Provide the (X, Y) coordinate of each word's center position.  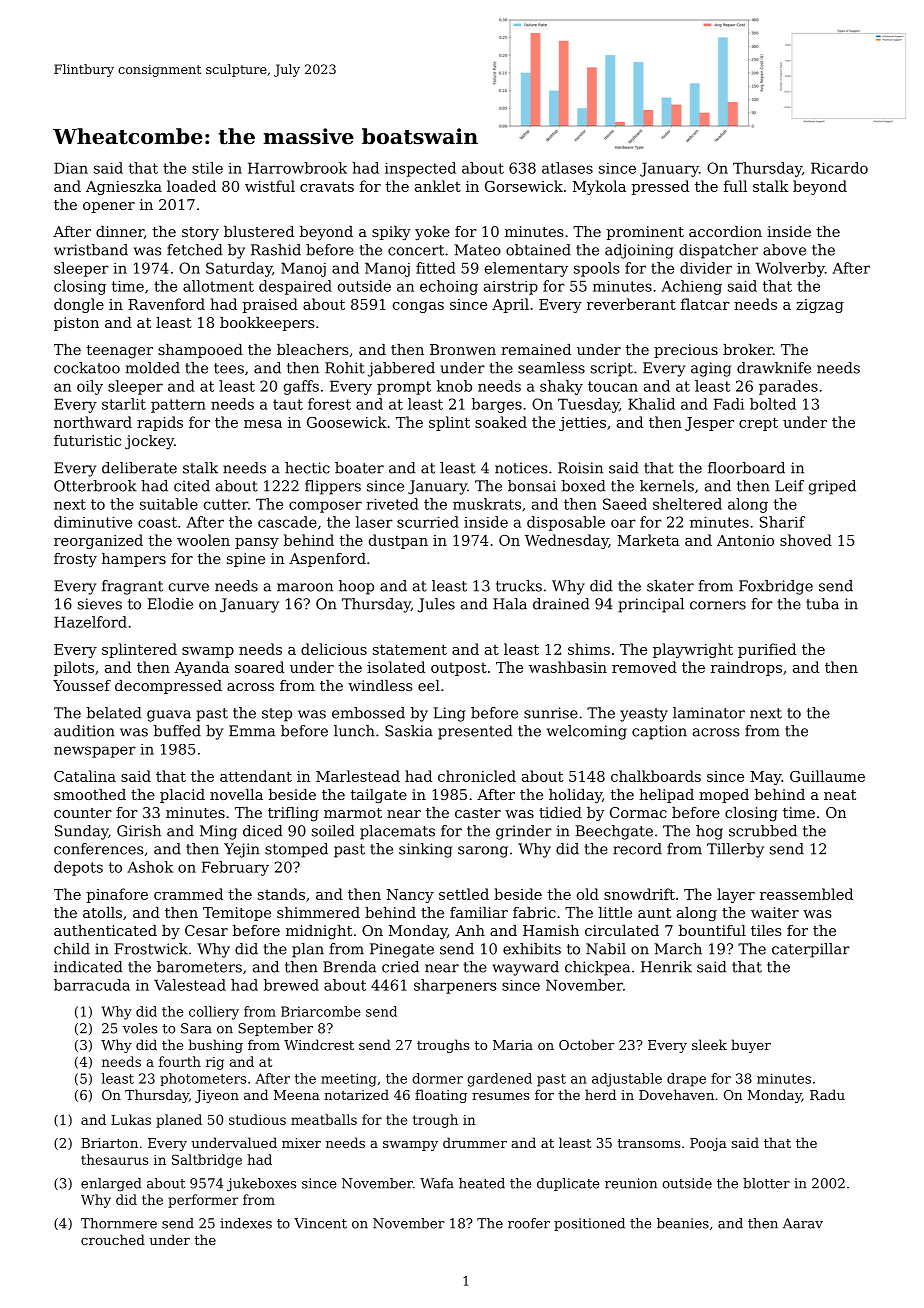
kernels (667, 486)
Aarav (803, 1223)
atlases (567, 168)
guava (169, 716)
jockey (149, 442)
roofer (529, 1223)
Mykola (599, 187)
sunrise (551, 713)
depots (78, 868)
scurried (428, 522)
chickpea (597, 968)
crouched (113, 1239)
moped (724, 796)
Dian (71, 168)
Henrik (666, 967)
